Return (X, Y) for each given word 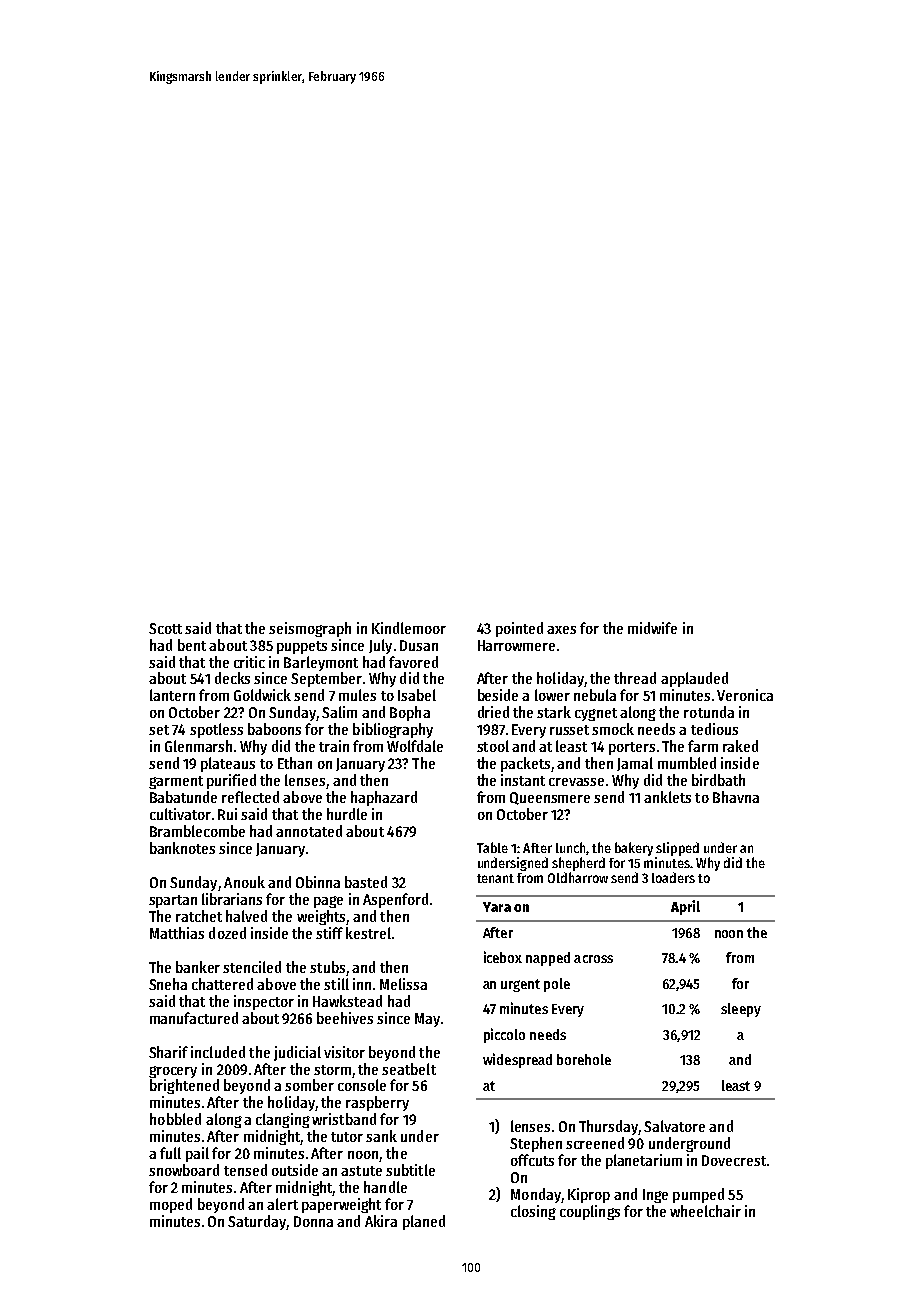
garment (176, 782)
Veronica (745, 695)
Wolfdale (415, 746)
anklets (667, 797)
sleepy (741, 1010)
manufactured (194, 1018)
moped (171, 1205)
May (427, 1020)
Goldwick (262, 695)
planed (424, 1222)
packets (525, 764)
